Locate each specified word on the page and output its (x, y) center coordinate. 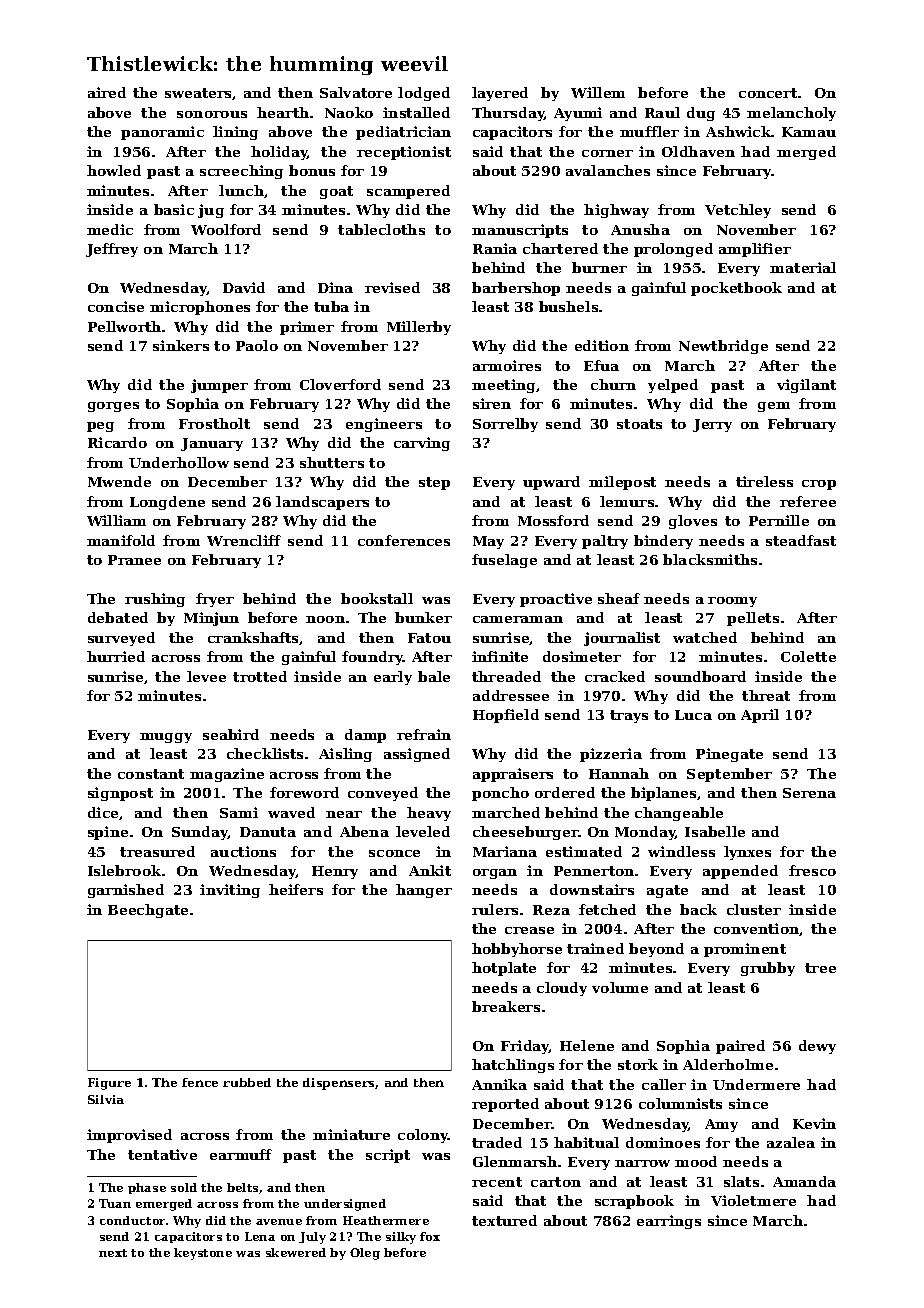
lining (235, 133)
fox (430, 1236)
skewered (296, 1252)
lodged (424, 94)
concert (768, 93)
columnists (680, 1103)
